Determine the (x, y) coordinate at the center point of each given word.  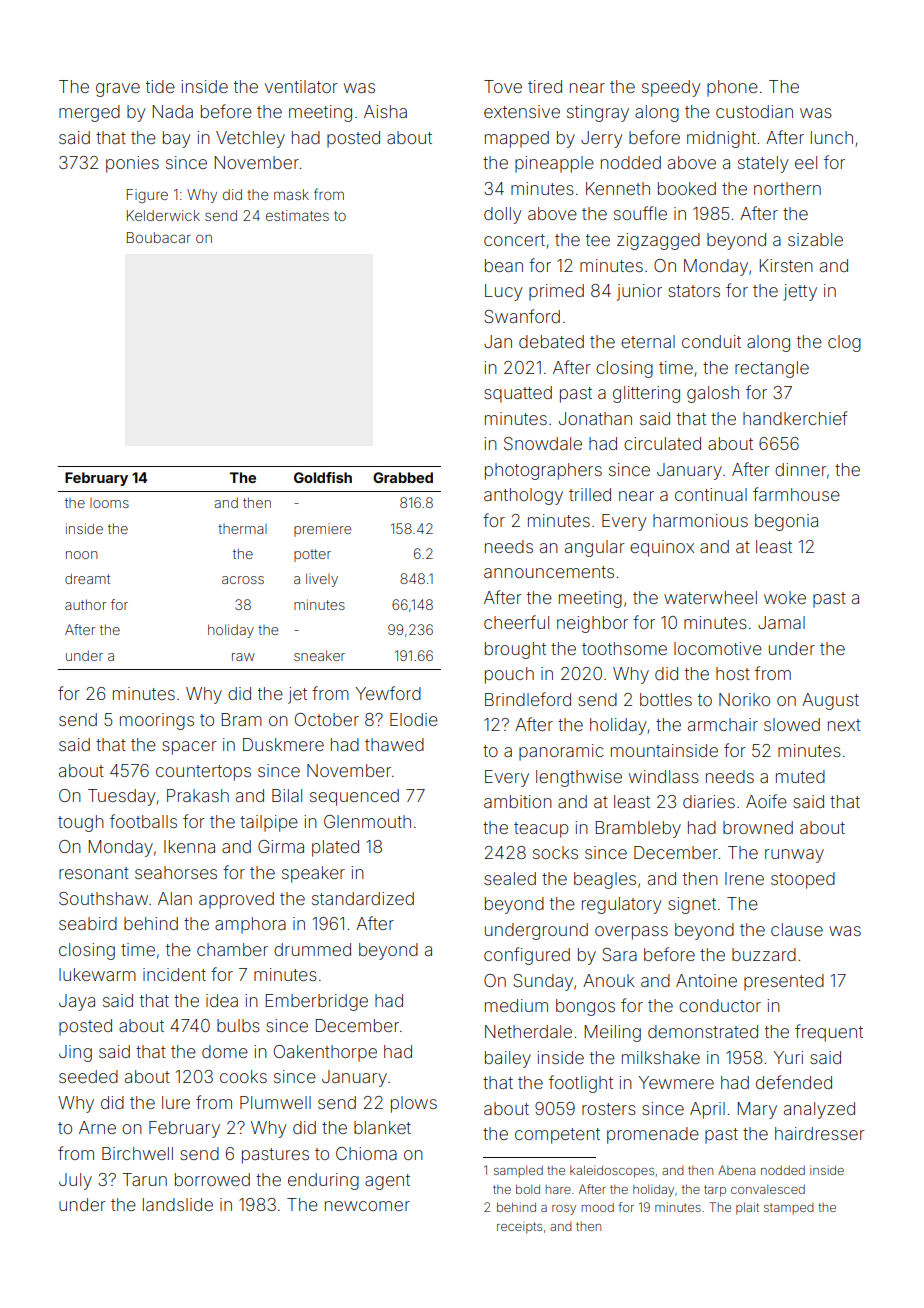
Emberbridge (317, 1002)
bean (504, 265)
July (75, 1181)
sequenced (354, 797)
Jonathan (595, 418)
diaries (709, 801)
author (85, 604)
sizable (815, 239)
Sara (619, 954)
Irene (744, 878)
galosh (713, 394)
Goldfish (323, 477)
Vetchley (250, 139)
